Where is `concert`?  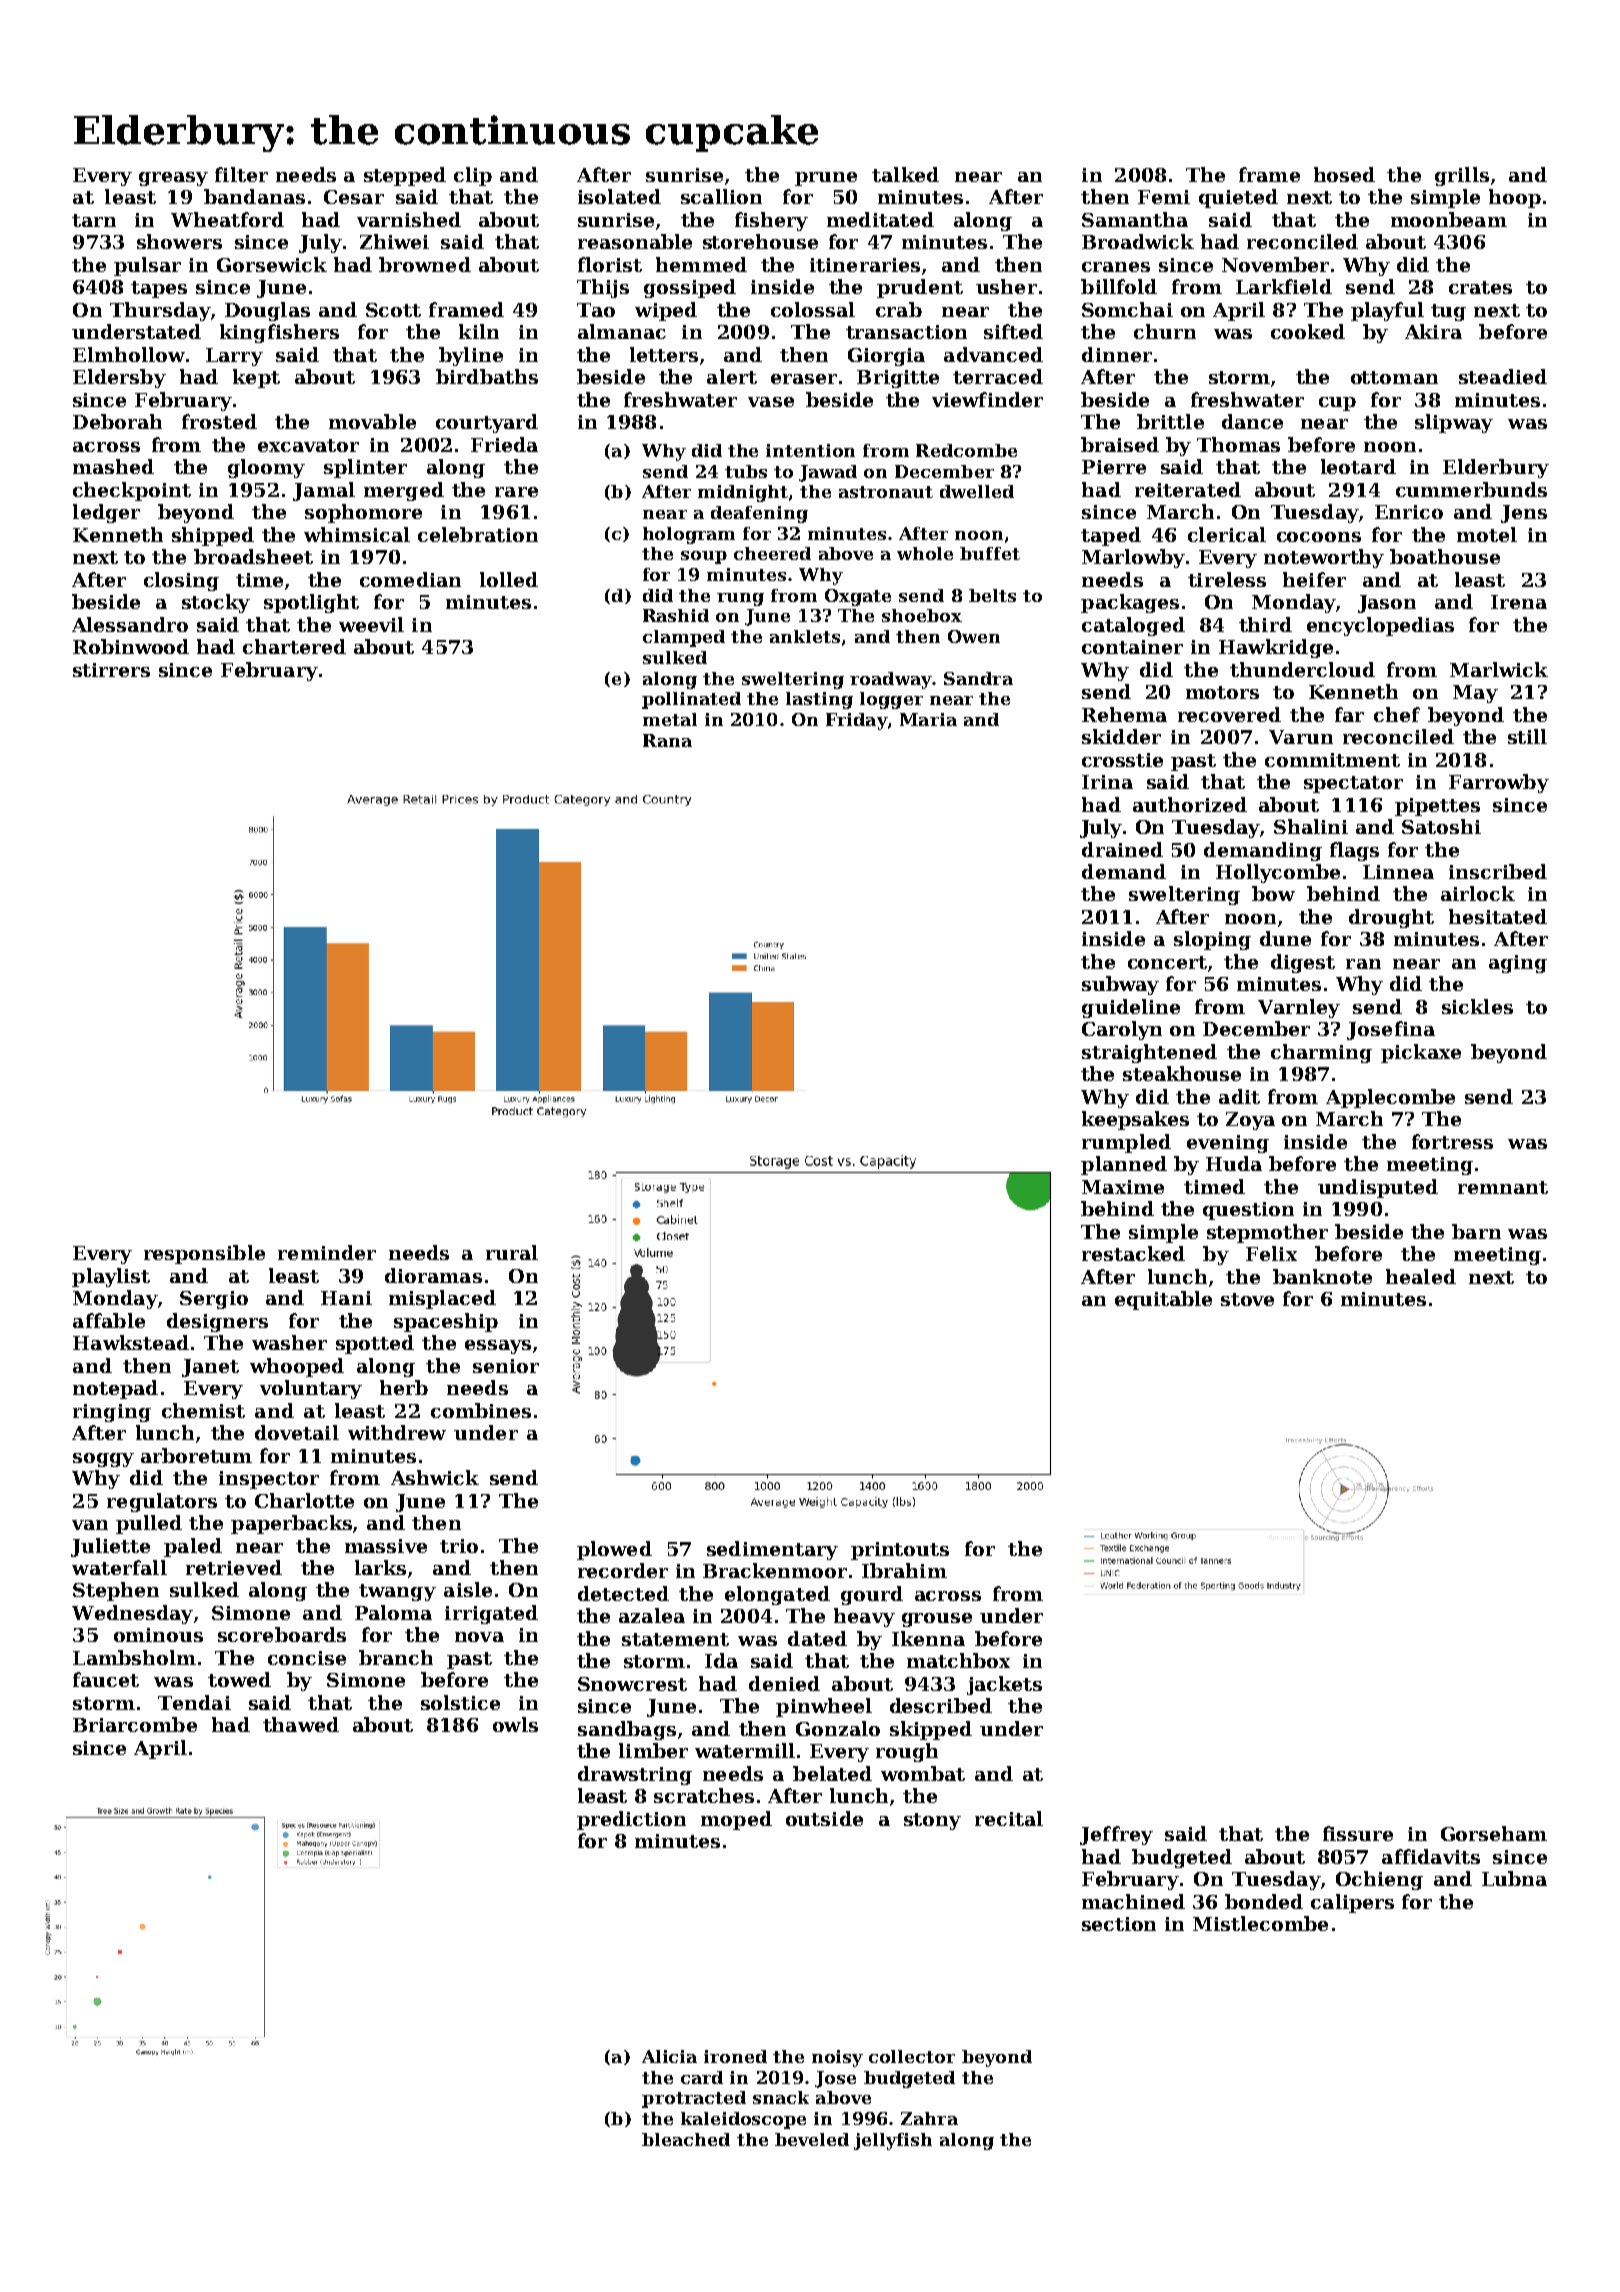 concert is located at coordinates (1167, 962).
